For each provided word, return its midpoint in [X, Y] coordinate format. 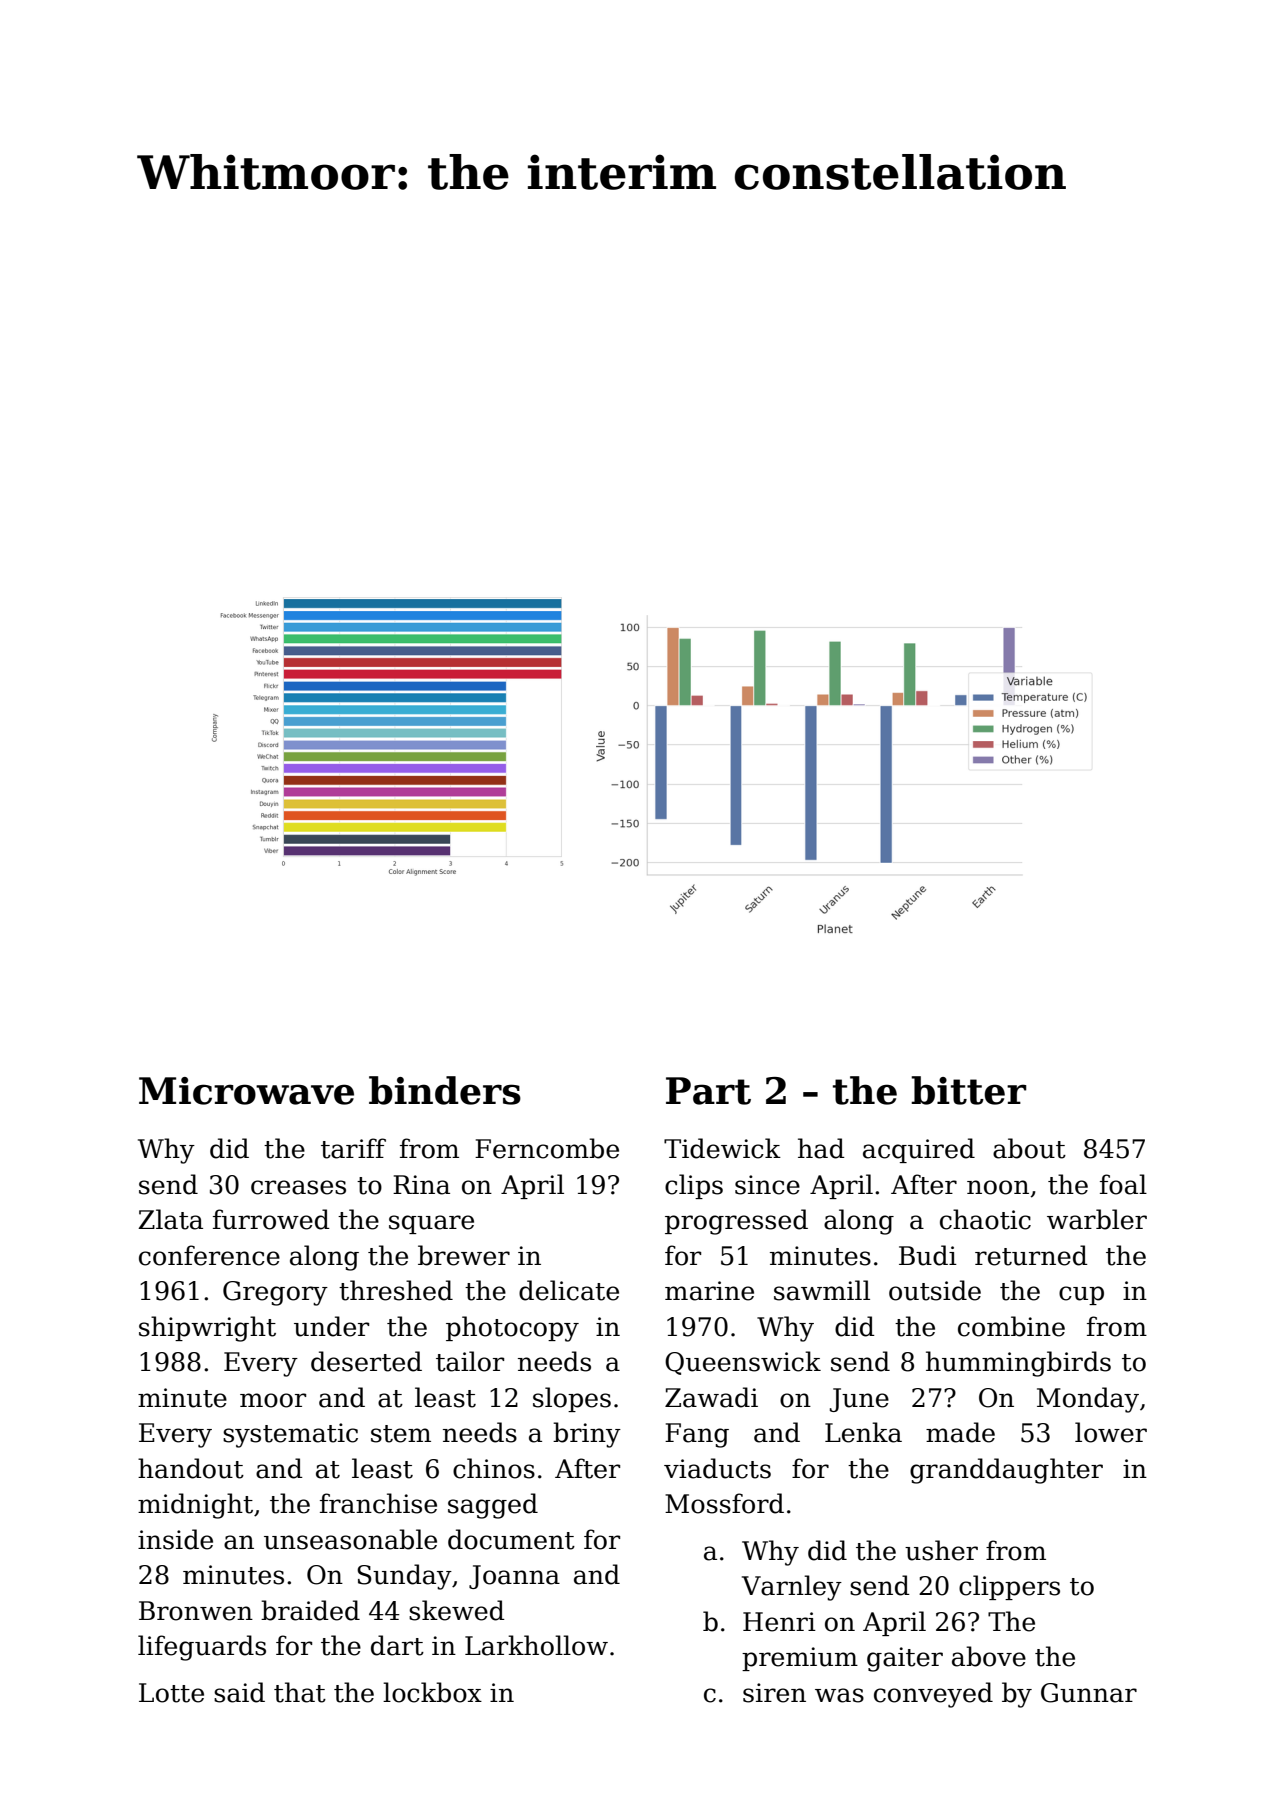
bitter [969, 1090]
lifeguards [202, 1648]
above [989, 1656]
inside [175, 1539]
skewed [457, 1610]
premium [800, 1659]
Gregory [275, 1293]
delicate [569, 1290]
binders [445, 1090]
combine [1011, 1326]
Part [708, 1091]
